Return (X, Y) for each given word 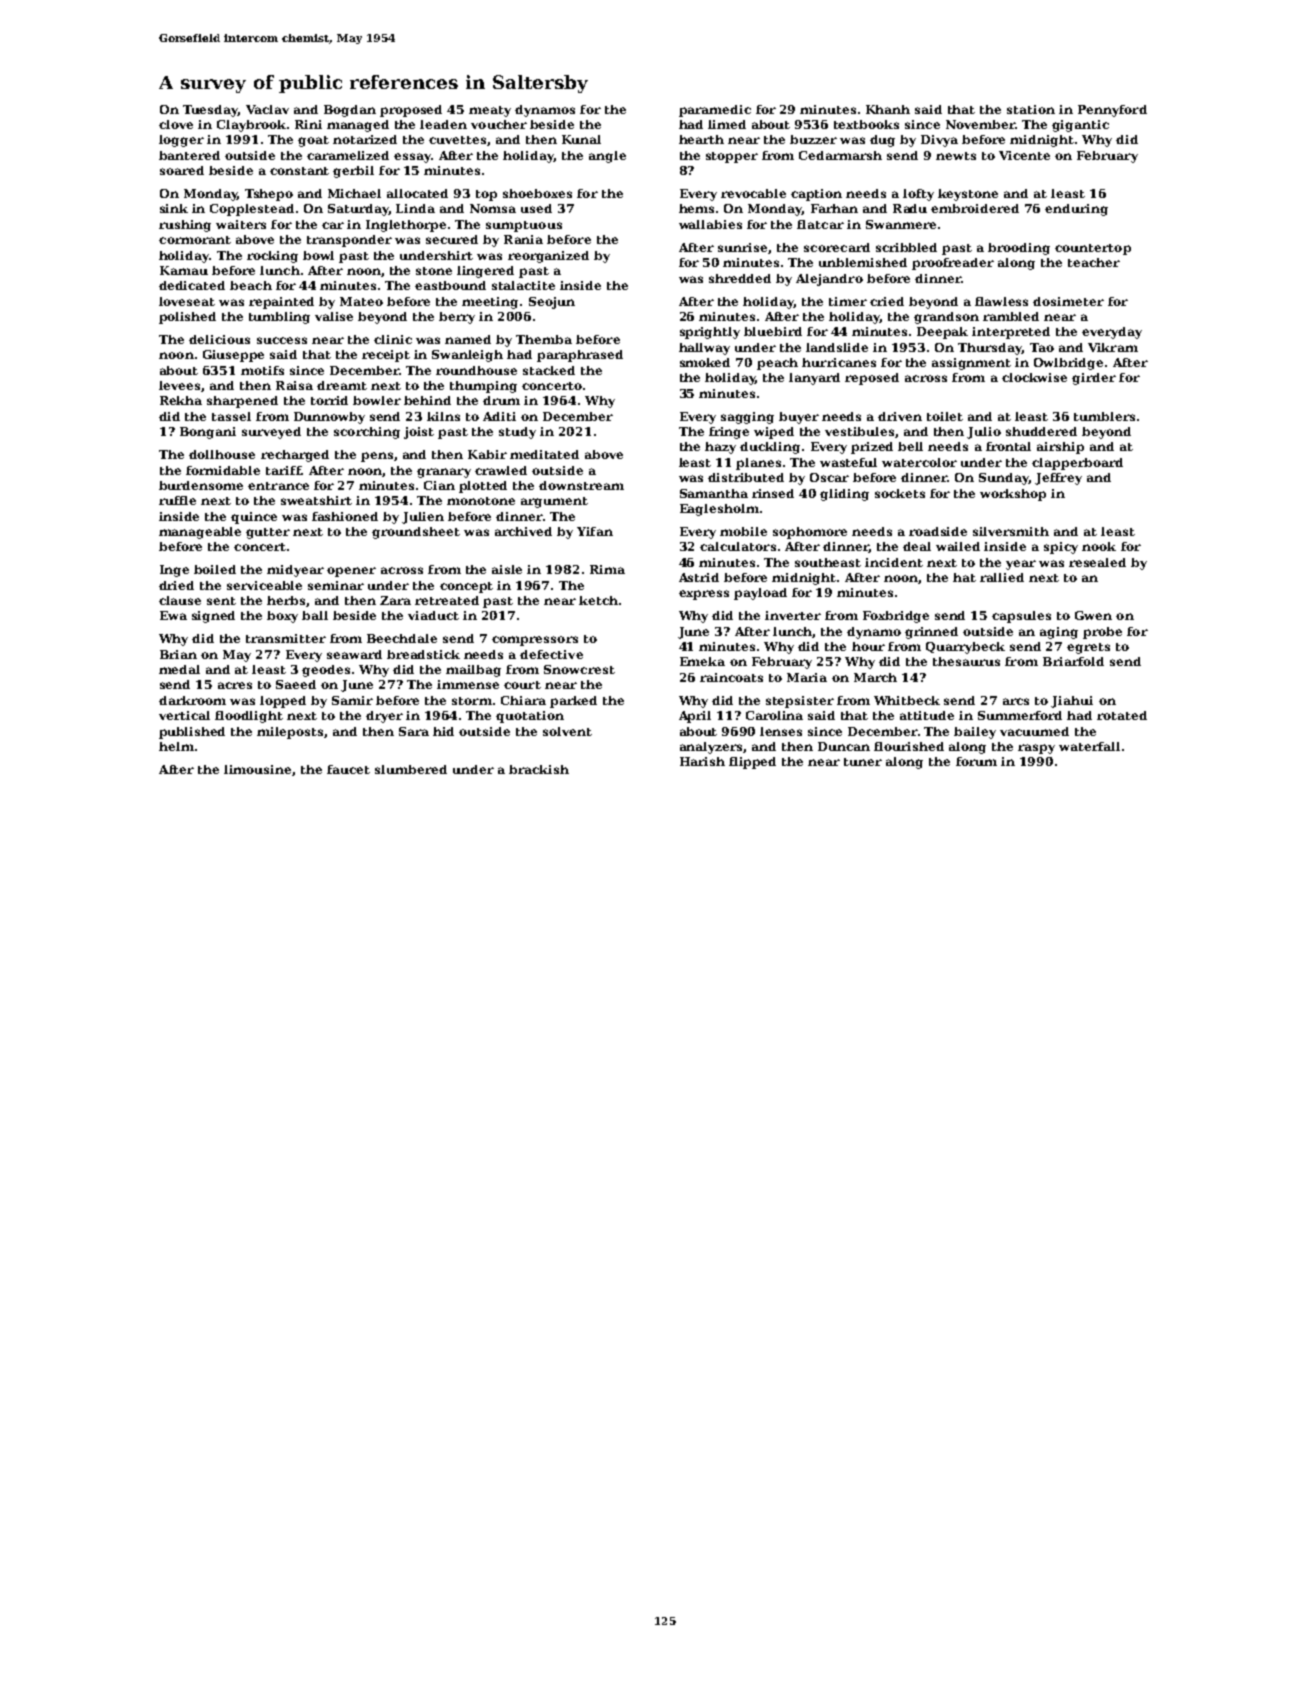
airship (1060, 448)
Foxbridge (896, 617)
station (1031, 109)
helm (176, 746)
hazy (720, 448)
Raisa (294, 385)
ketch (598, 600)
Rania (523, 239)
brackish (539, 769)
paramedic (715, 111)
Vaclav (267, 109)
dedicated (192, 285)
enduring (1076, 210)
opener (351, 572)
